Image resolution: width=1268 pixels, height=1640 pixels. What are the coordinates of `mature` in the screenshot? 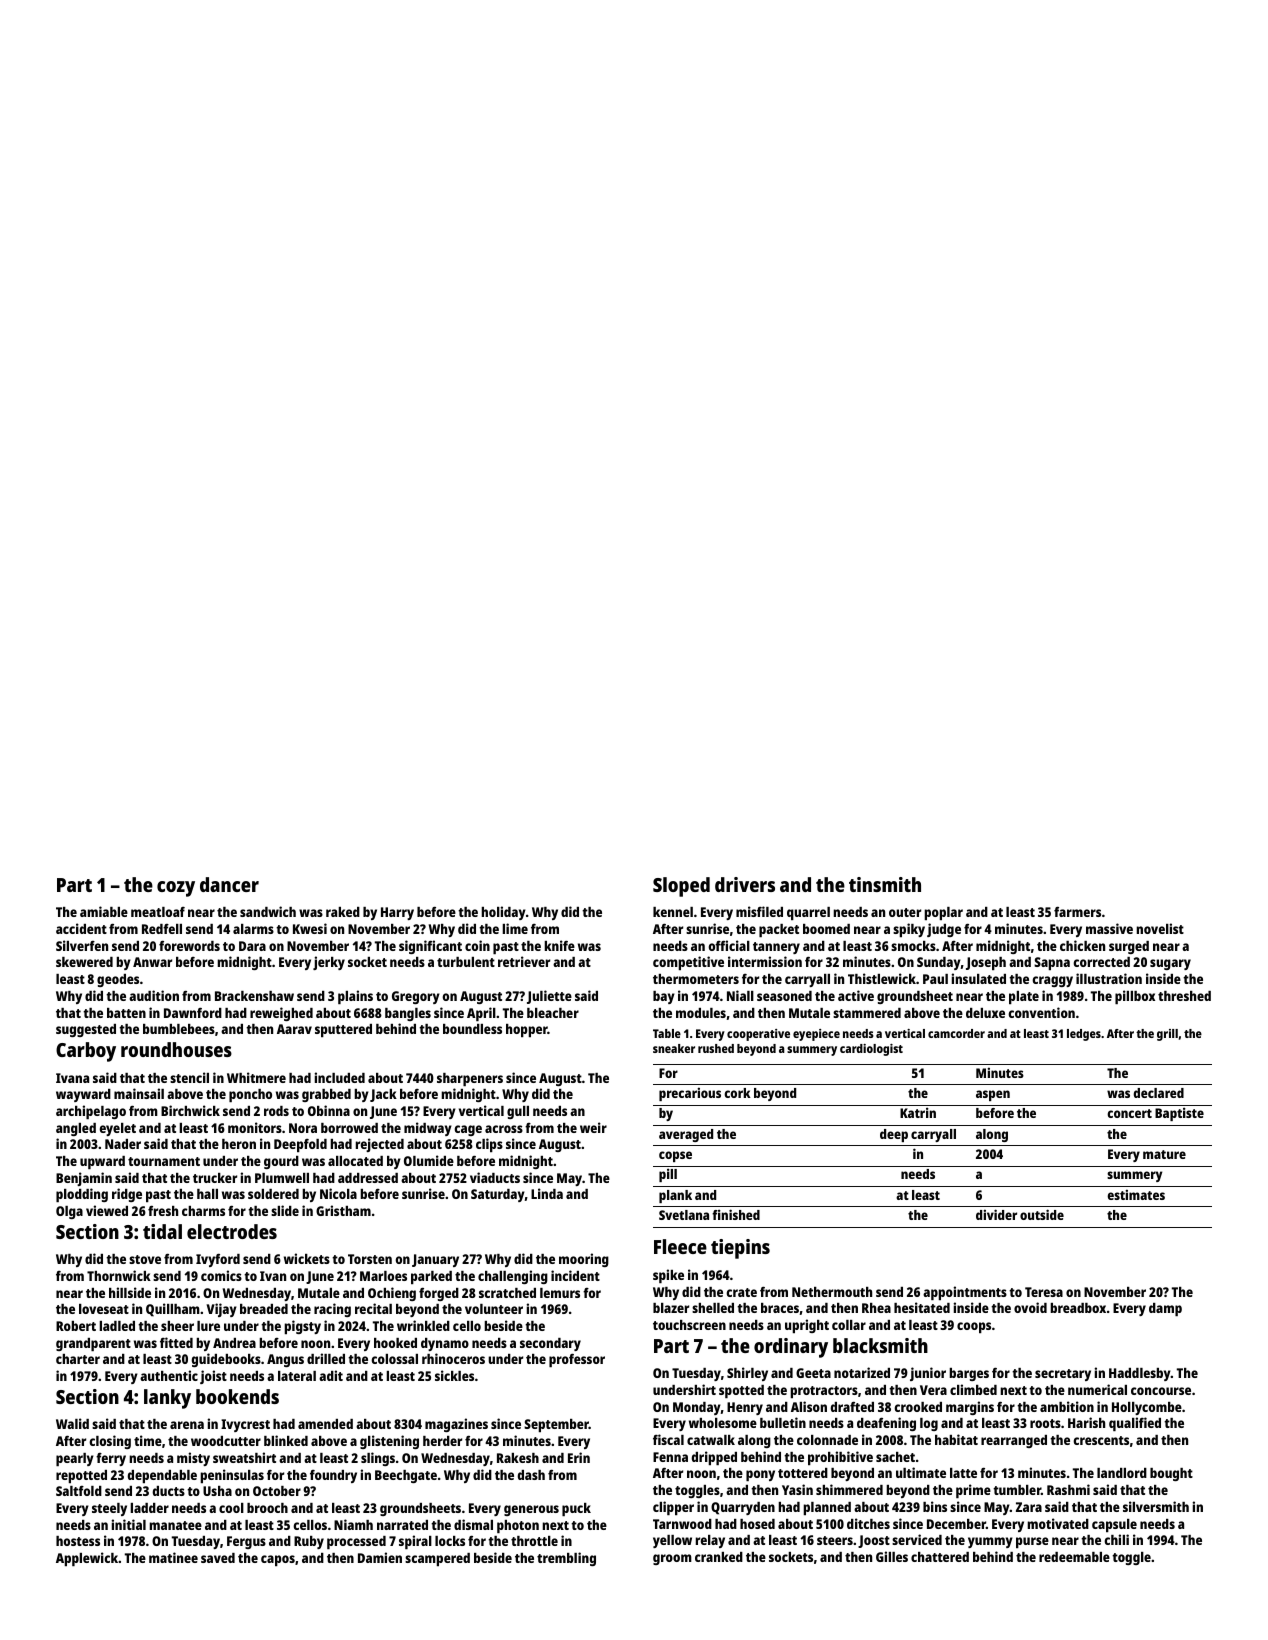 It's located at (1164, 1154).
